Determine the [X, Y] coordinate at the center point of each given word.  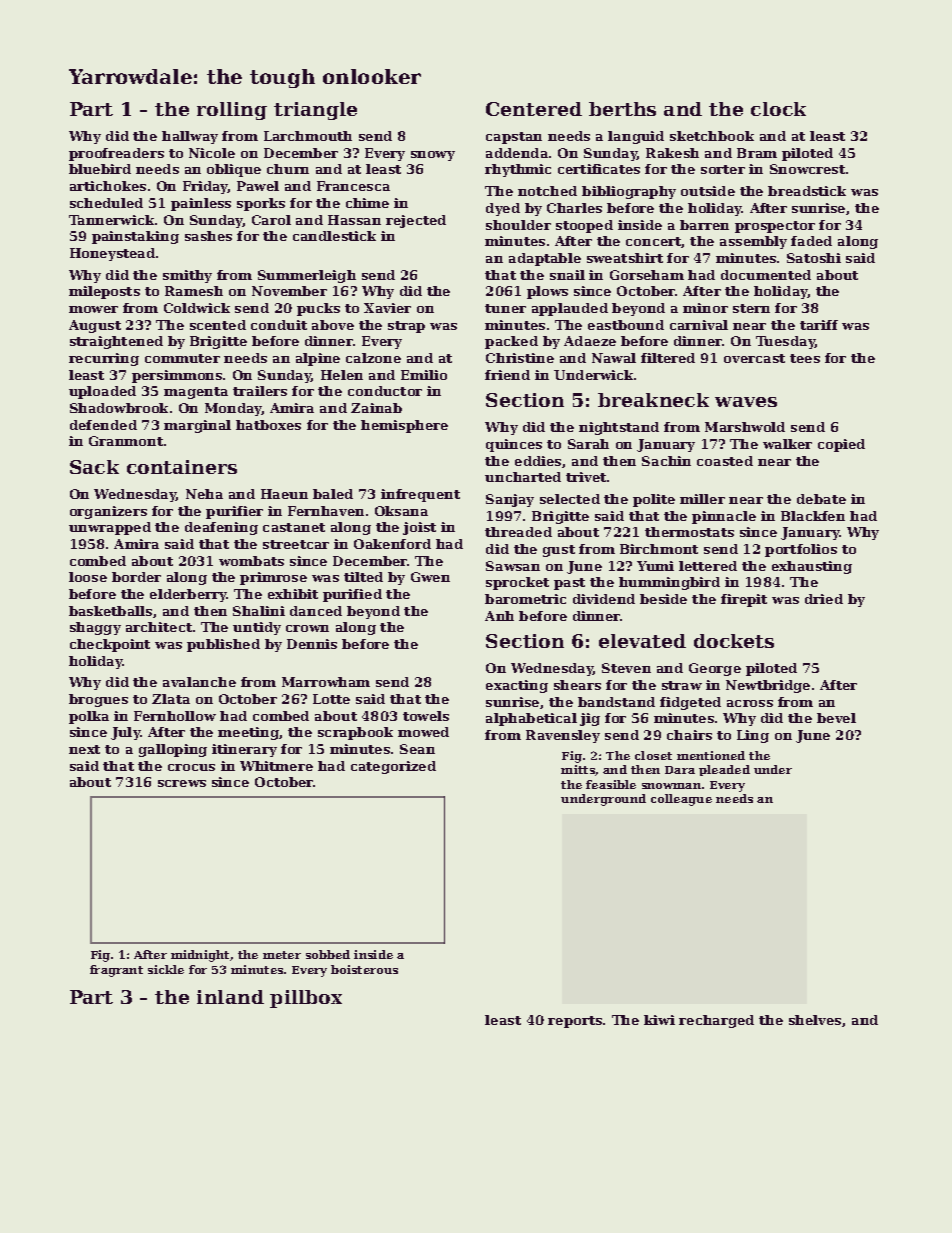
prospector [775, 227]
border [136, 577]
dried [824, 599]
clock [778, 109]
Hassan [354, 220]
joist [419, 528]
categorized [393, 767]
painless [201, 204]
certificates [599, 169]
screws [182, 783]
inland [230, 997]
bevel [836, 718]
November [289, 291]
